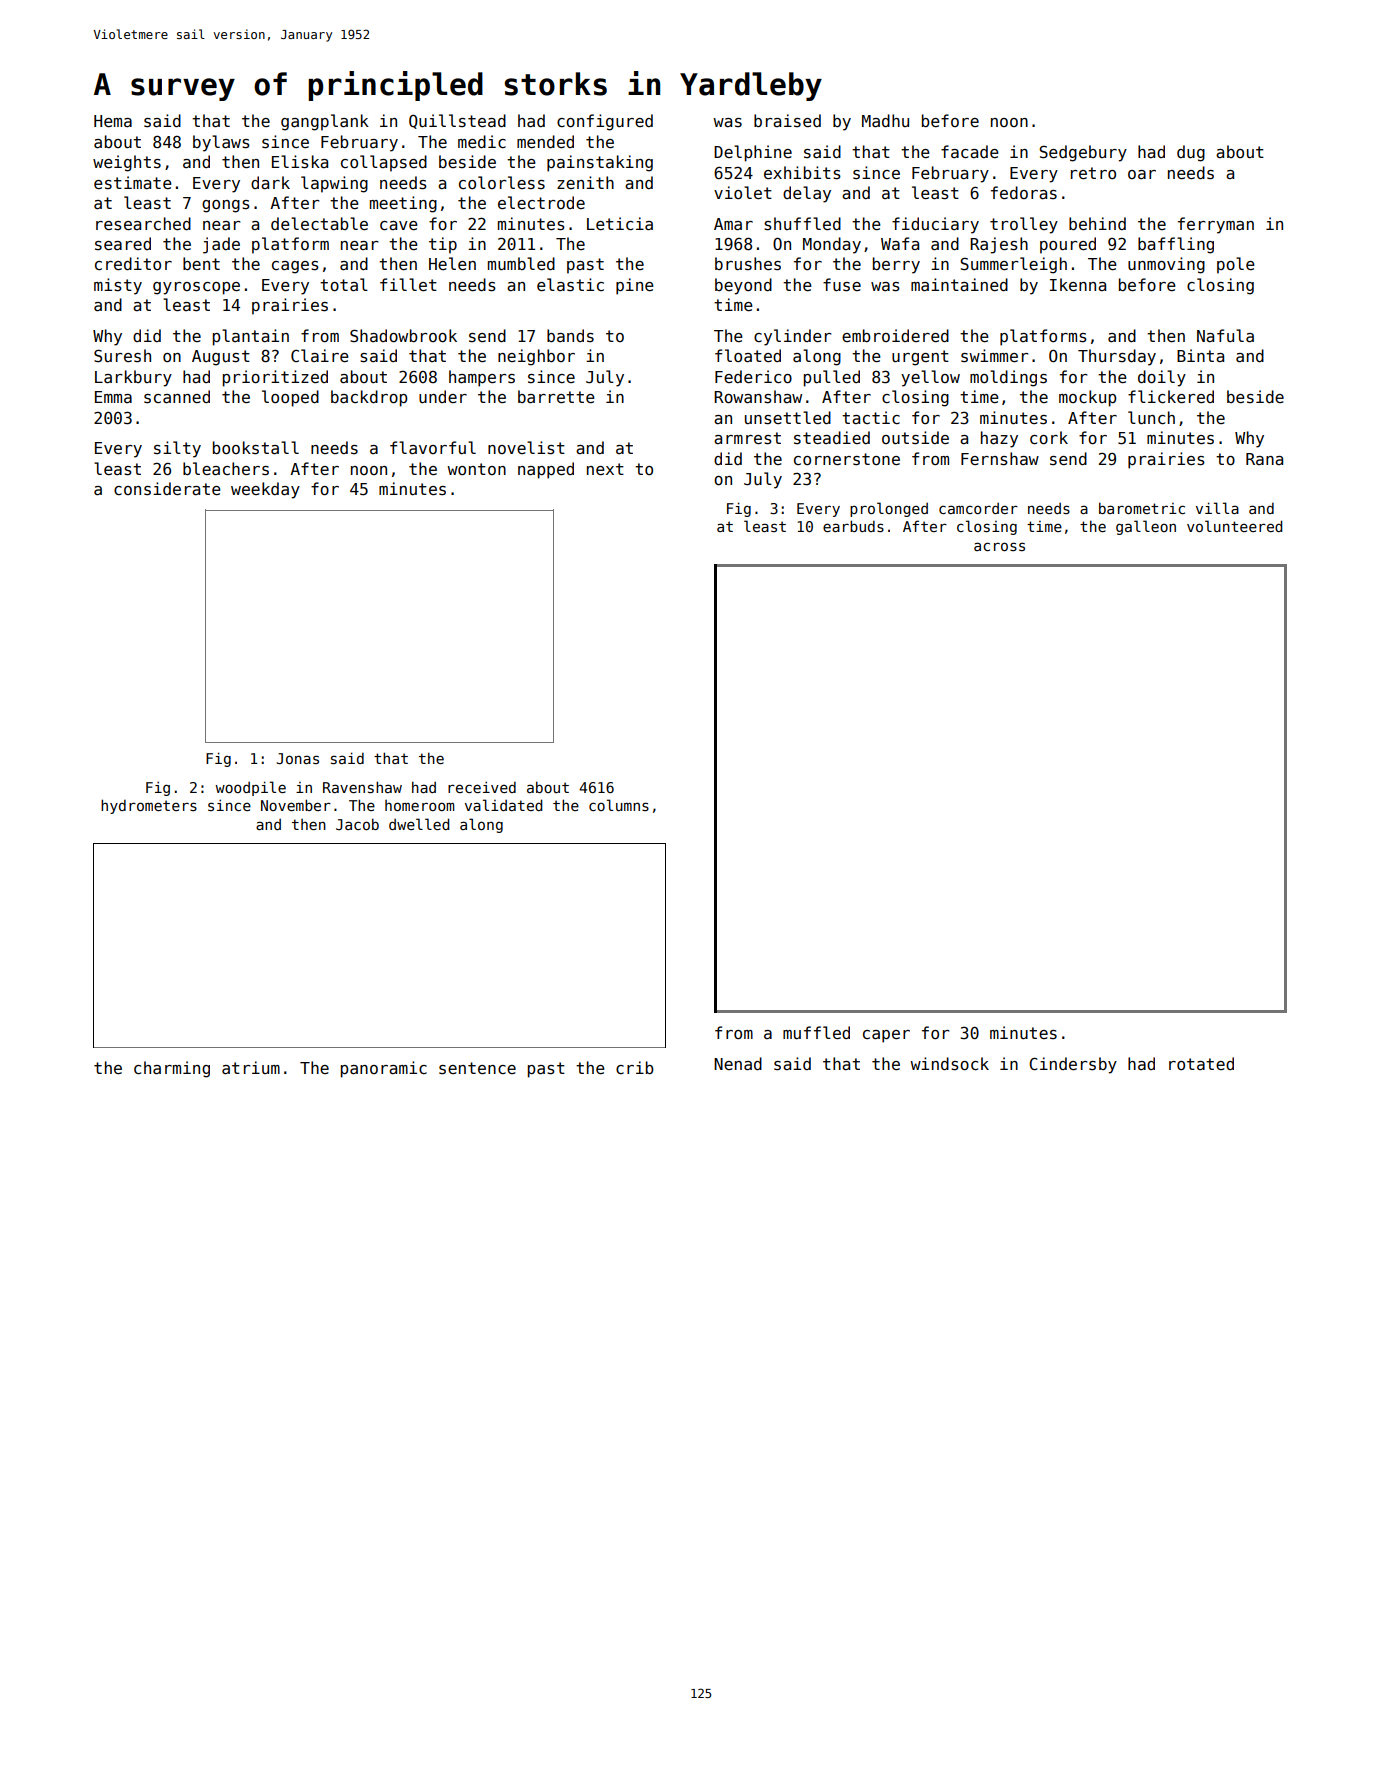 This screenshot has width=1380, height=1786. What do you see at coordinates (503, 805) in the screenshot?
I see `validated` at bounding box center [503, 805].
